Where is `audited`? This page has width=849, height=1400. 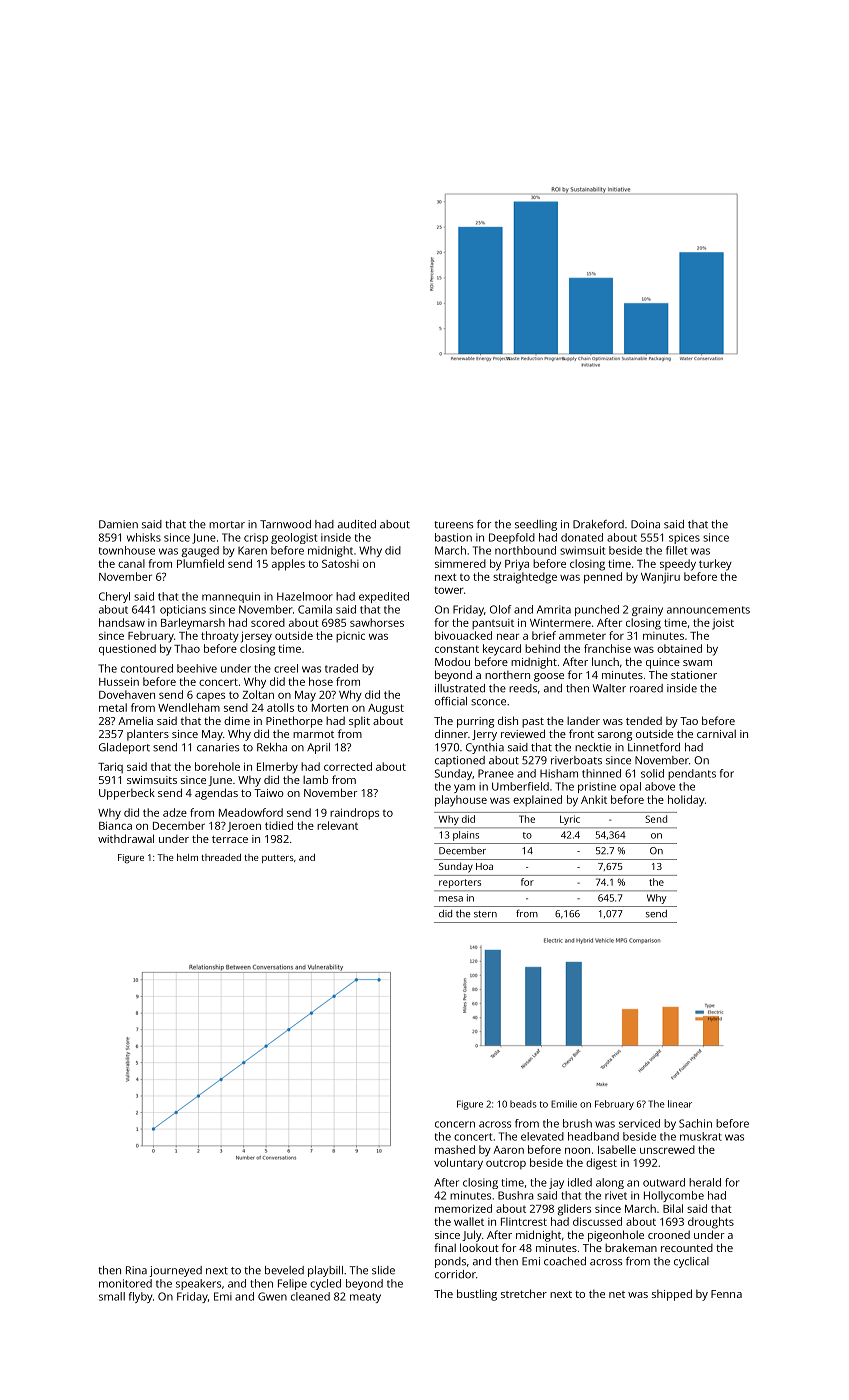 audited is located at coordinates (357, 524).
